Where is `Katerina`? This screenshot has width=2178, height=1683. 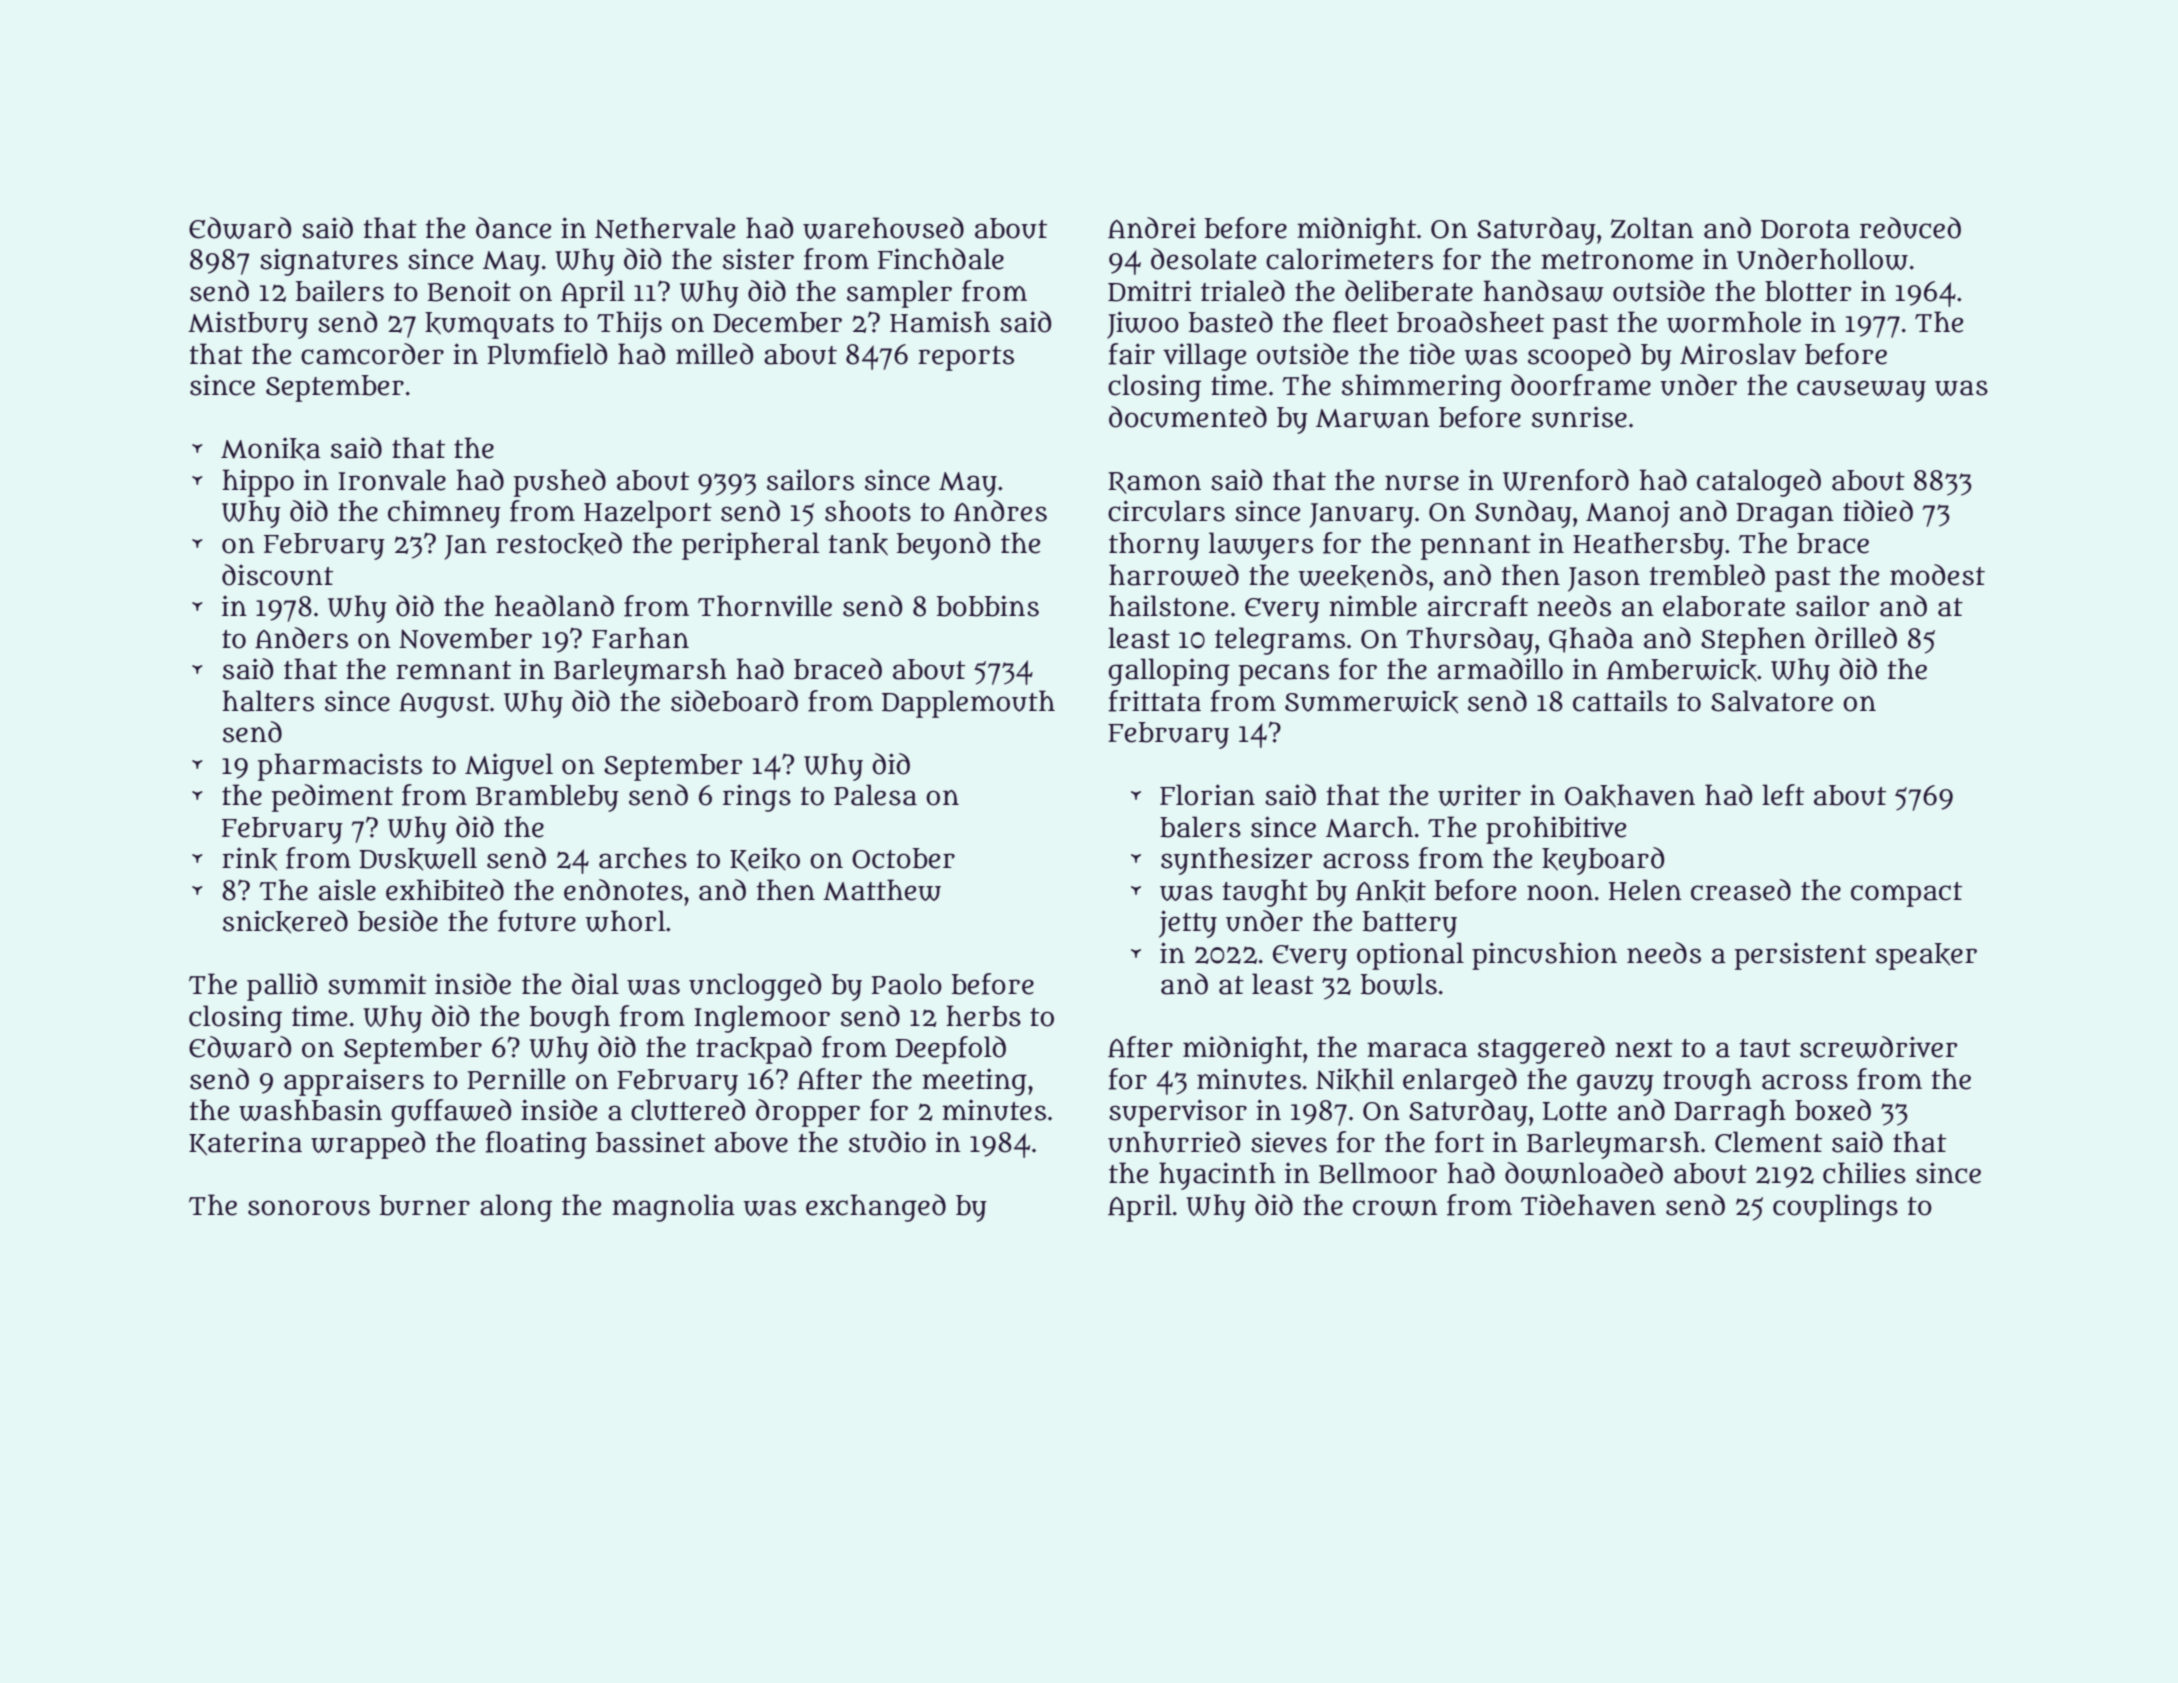
Katerina is located at coordinates (245, 1143).
